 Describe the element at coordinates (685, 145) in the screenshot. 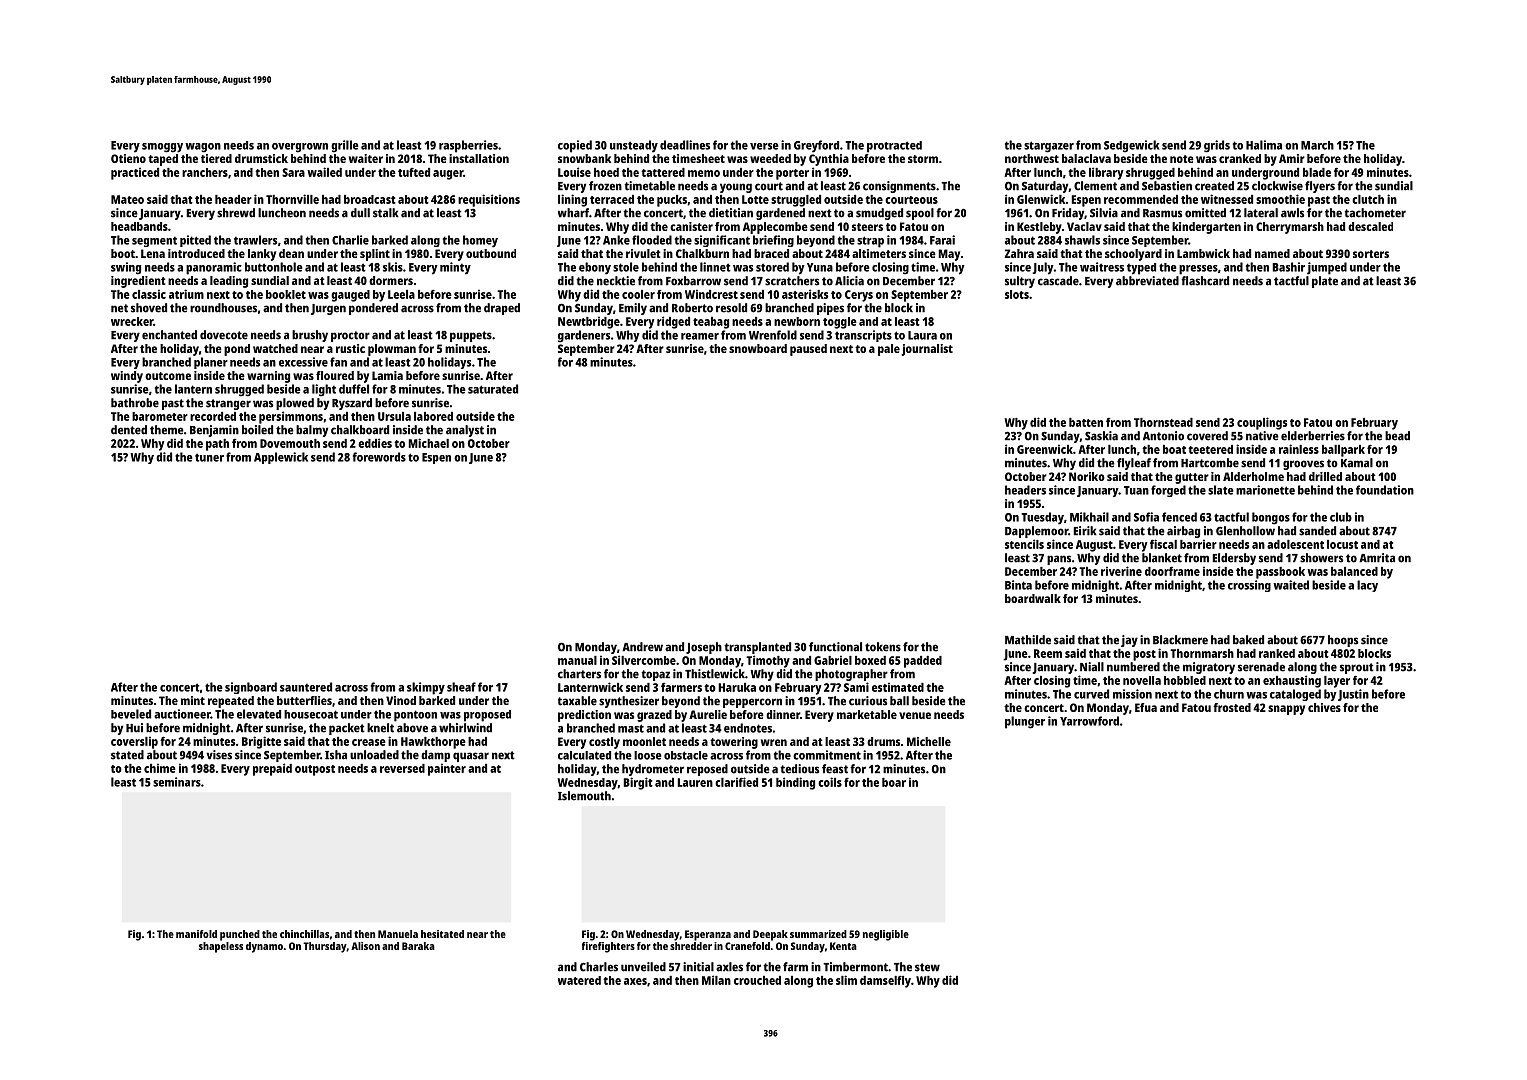

I see `deadlines` at that location.
